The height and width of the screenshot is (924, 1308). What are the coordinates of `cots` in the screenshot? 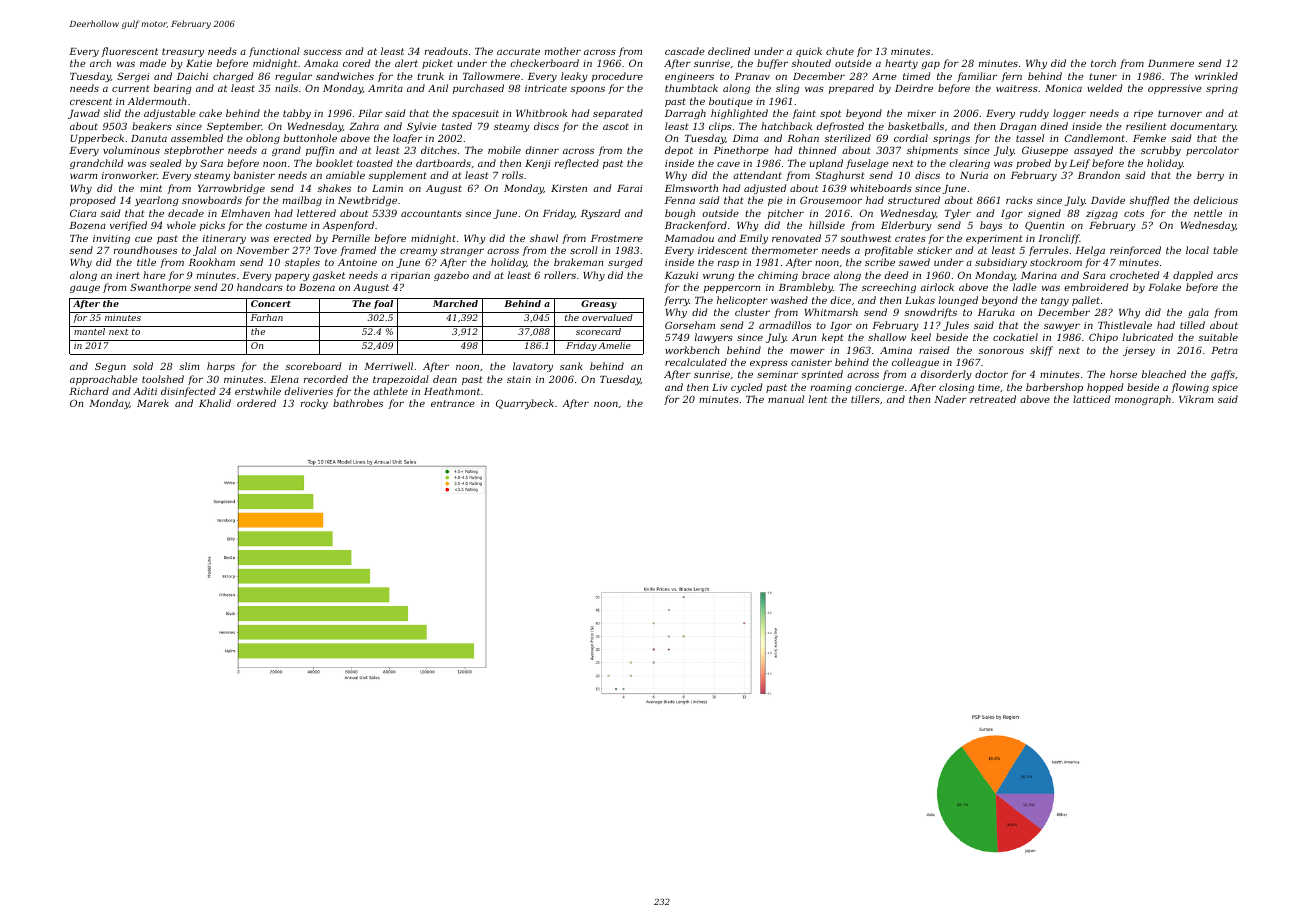 It's located at (1134, 213).
